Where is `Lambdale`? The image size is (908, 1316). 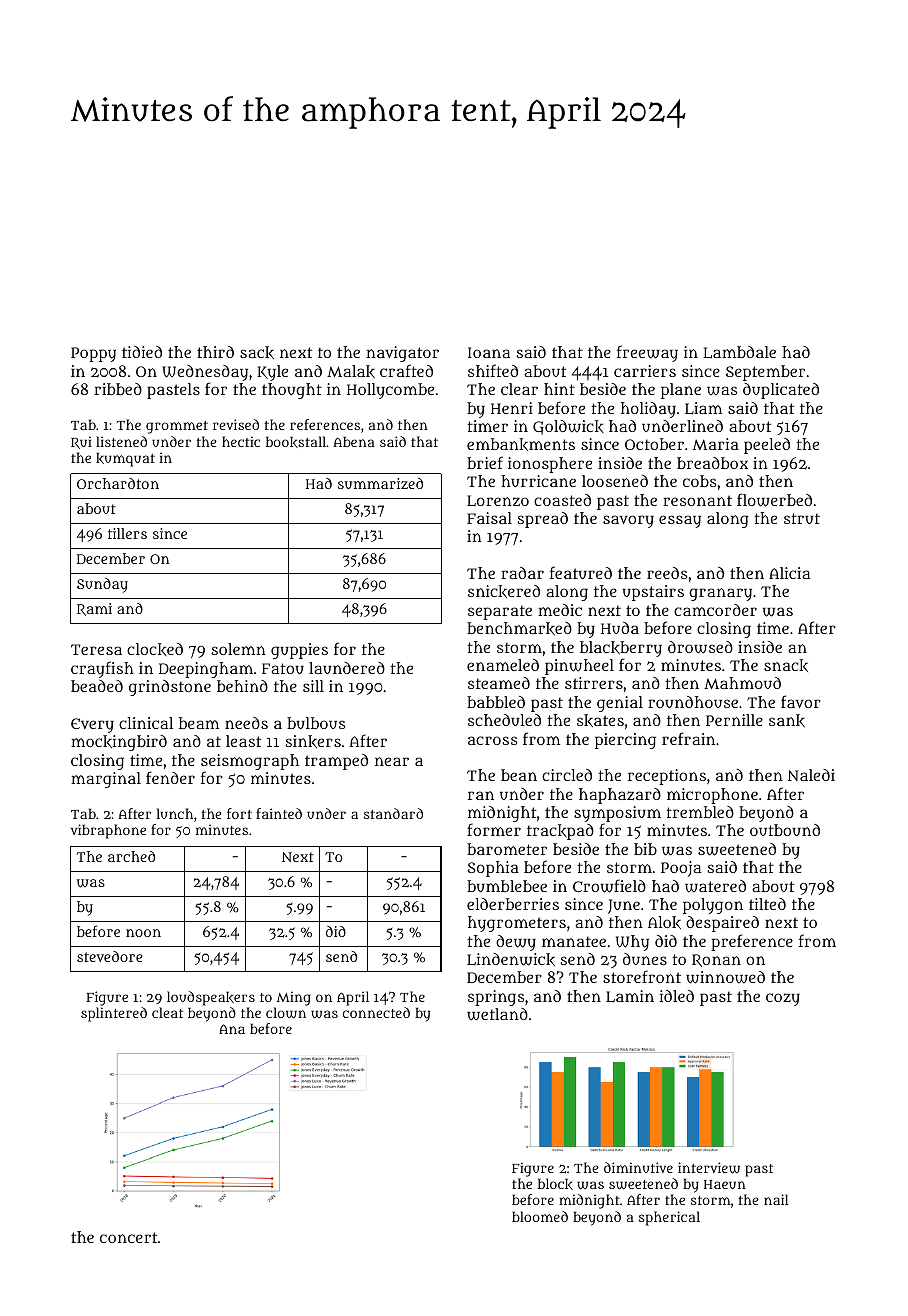 Lambdale is located at coordinates (739, 352).
